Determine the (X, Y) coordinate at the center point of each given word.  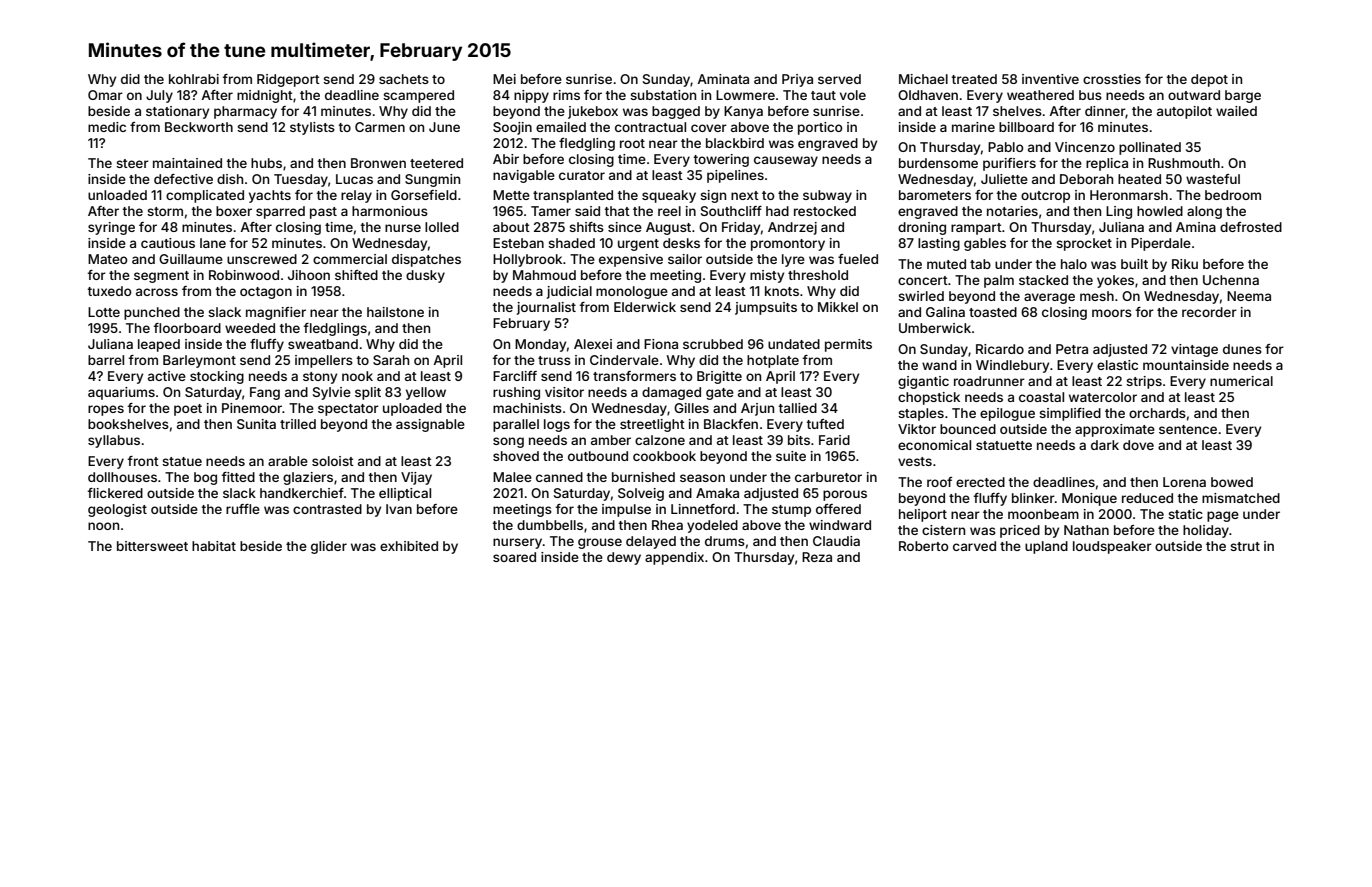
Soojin (512, 128)
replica (1107, 164)
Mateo (108, 259)
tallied (797, 408)
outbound (598, 456)
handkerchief (302, 493)
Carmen (380, 127)
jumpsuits (766, 308)
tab (980, 264)
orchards (1157, 413)
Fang (265, 393)
